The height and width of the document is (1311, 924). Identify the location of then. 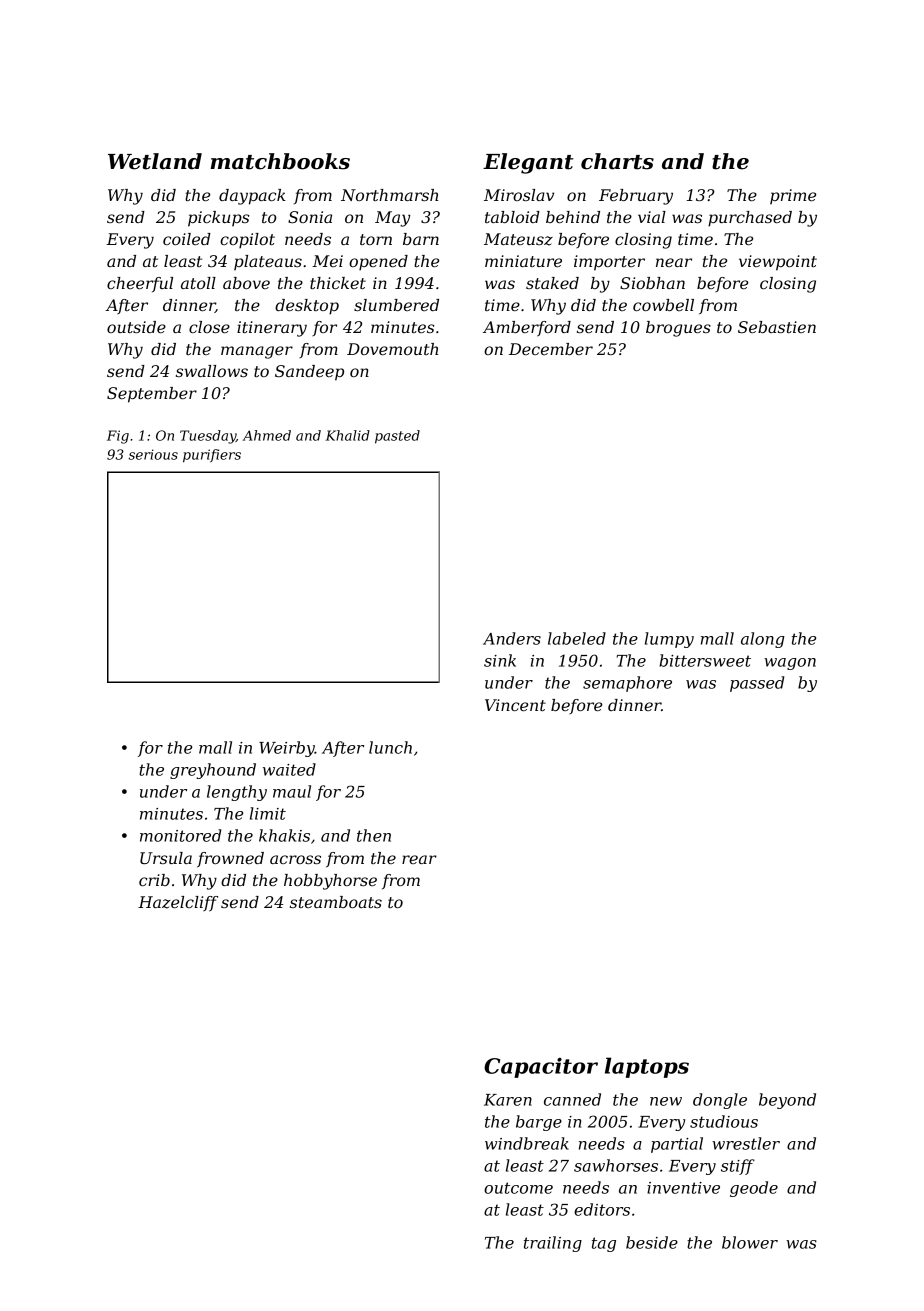
(374, 835).
